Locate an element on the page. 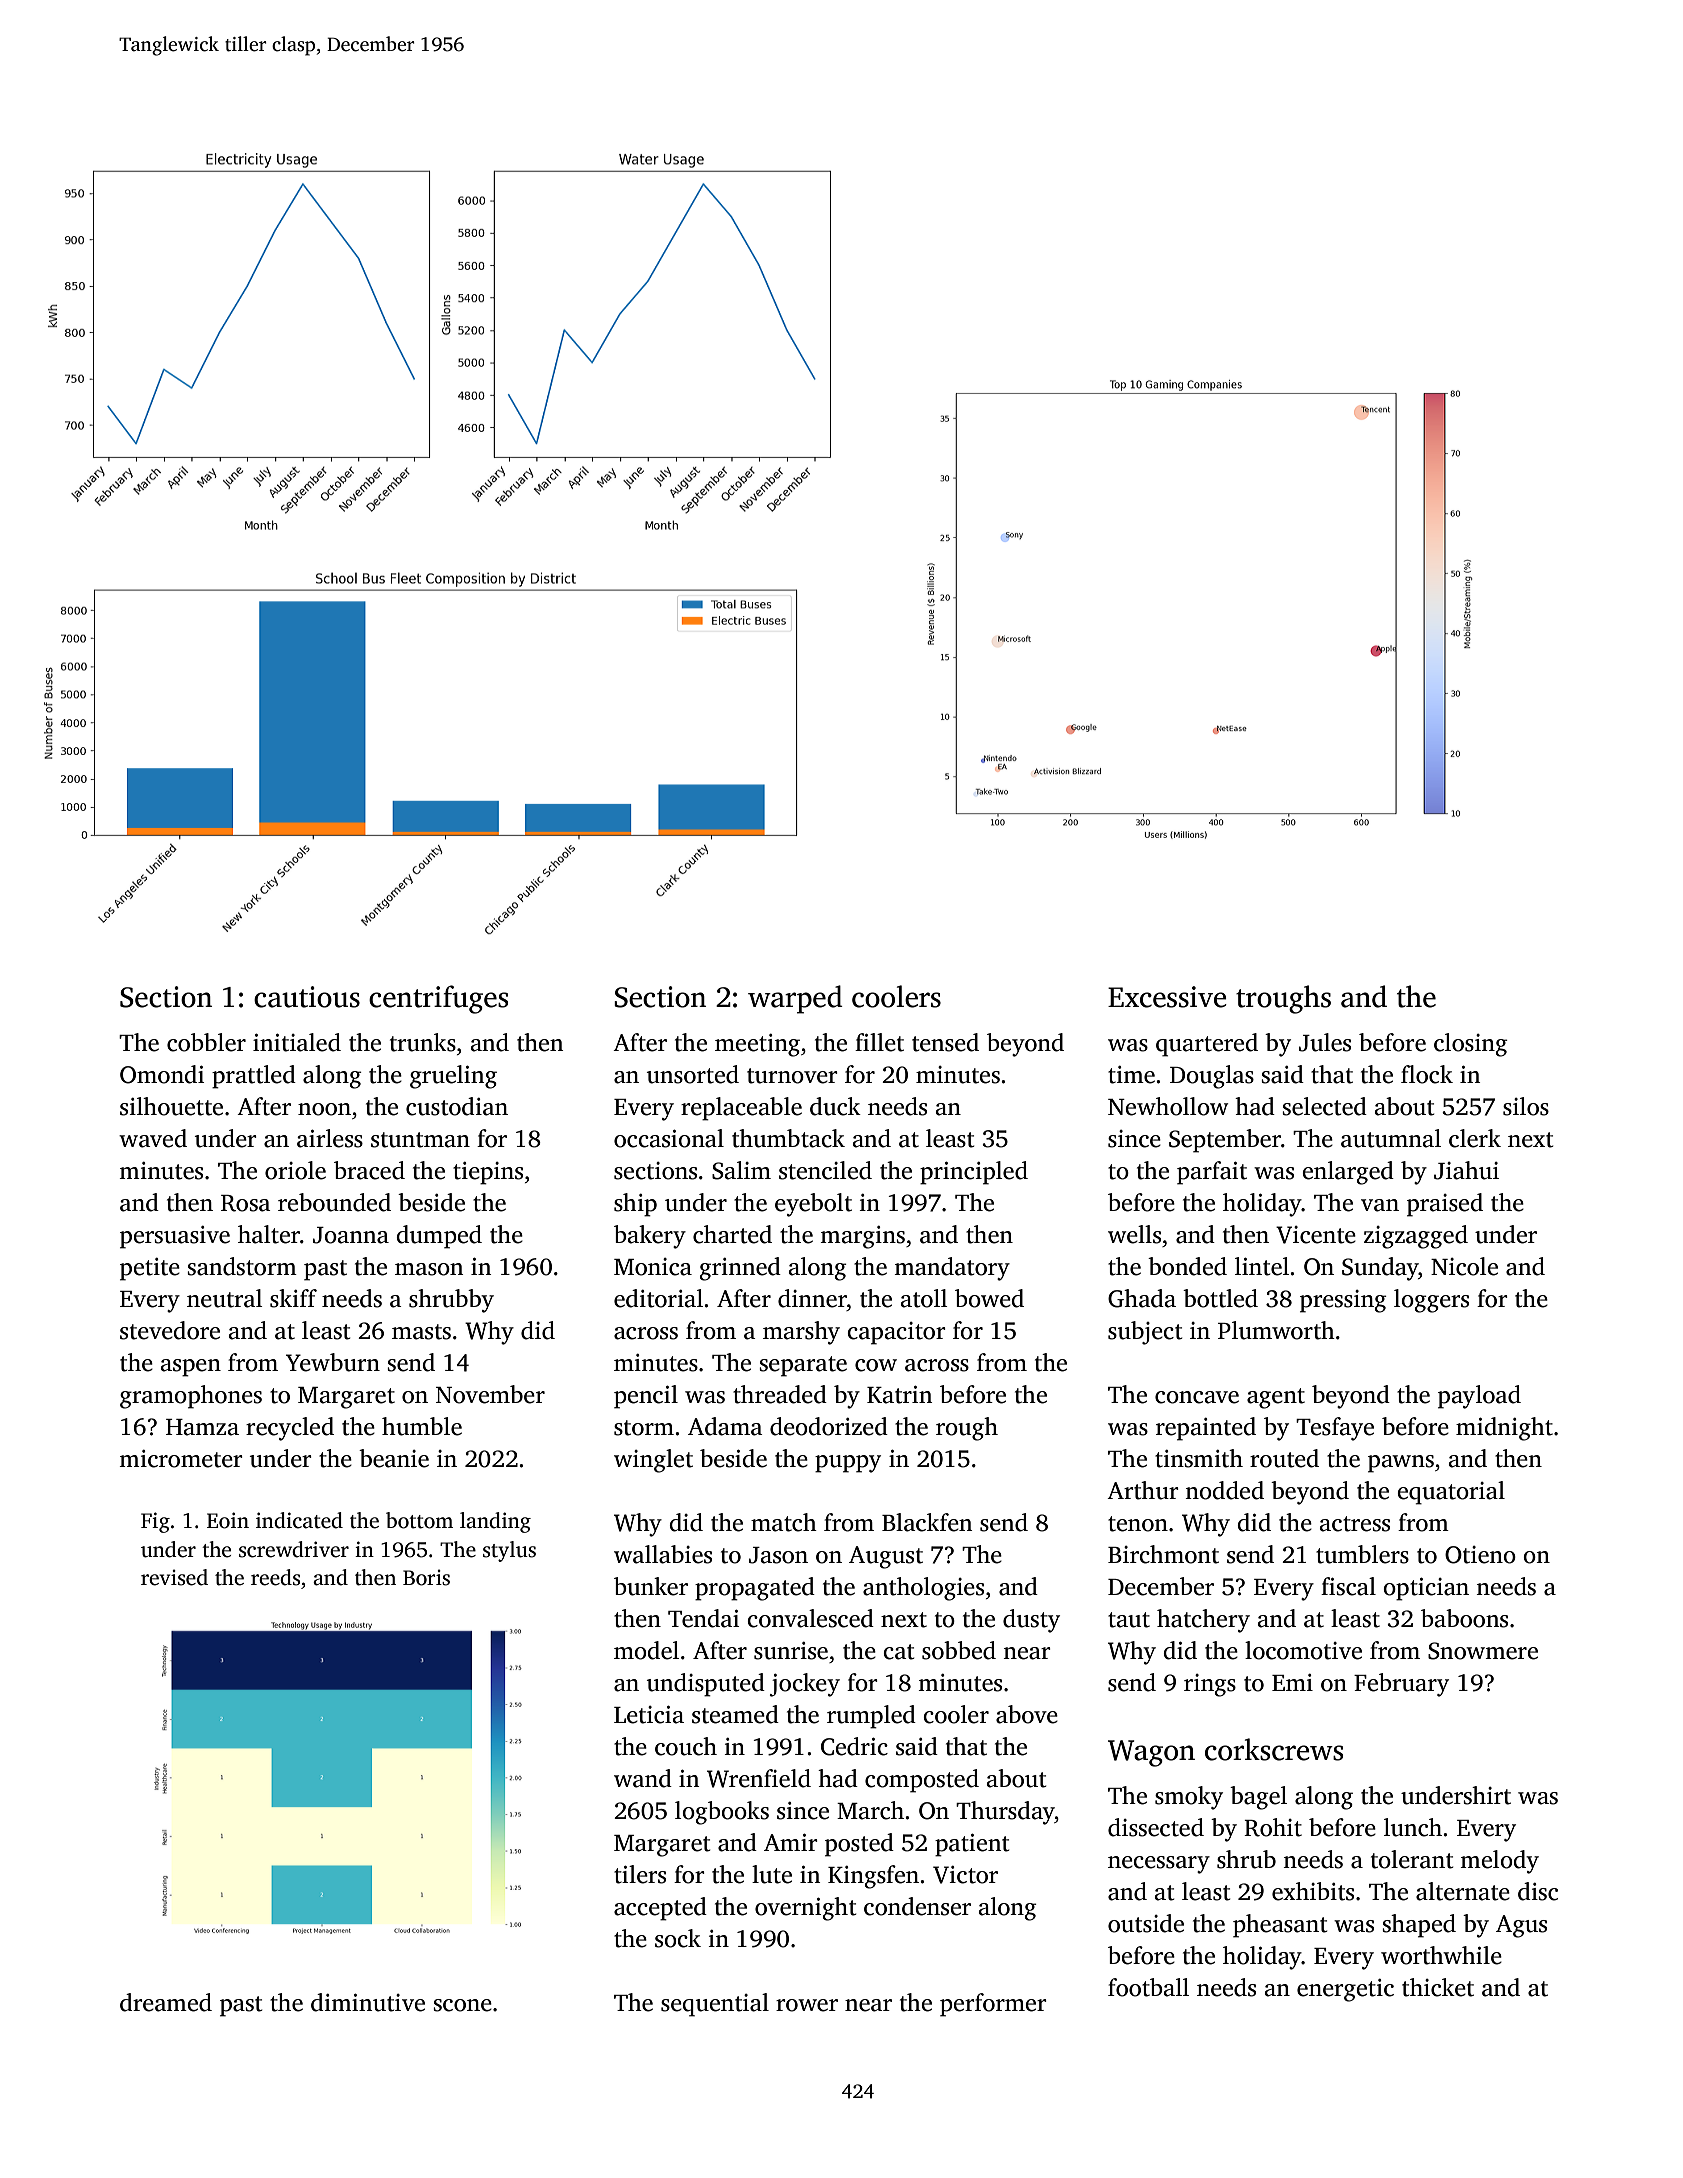  flock is located at coordinates (1427, 1074).
